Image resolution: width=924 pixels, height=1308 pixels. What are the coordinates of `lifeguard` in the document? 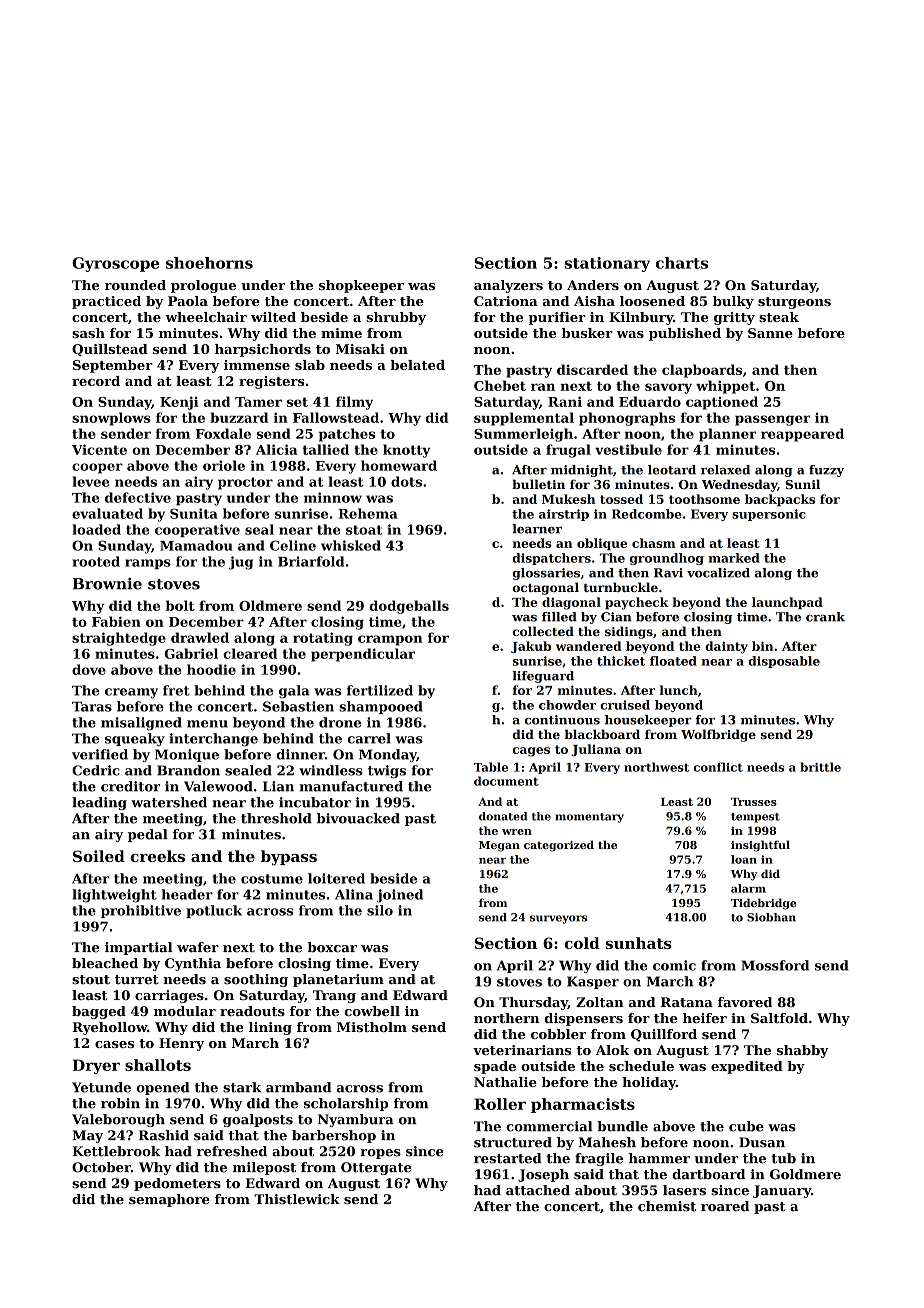 It's located at (543, 677).
